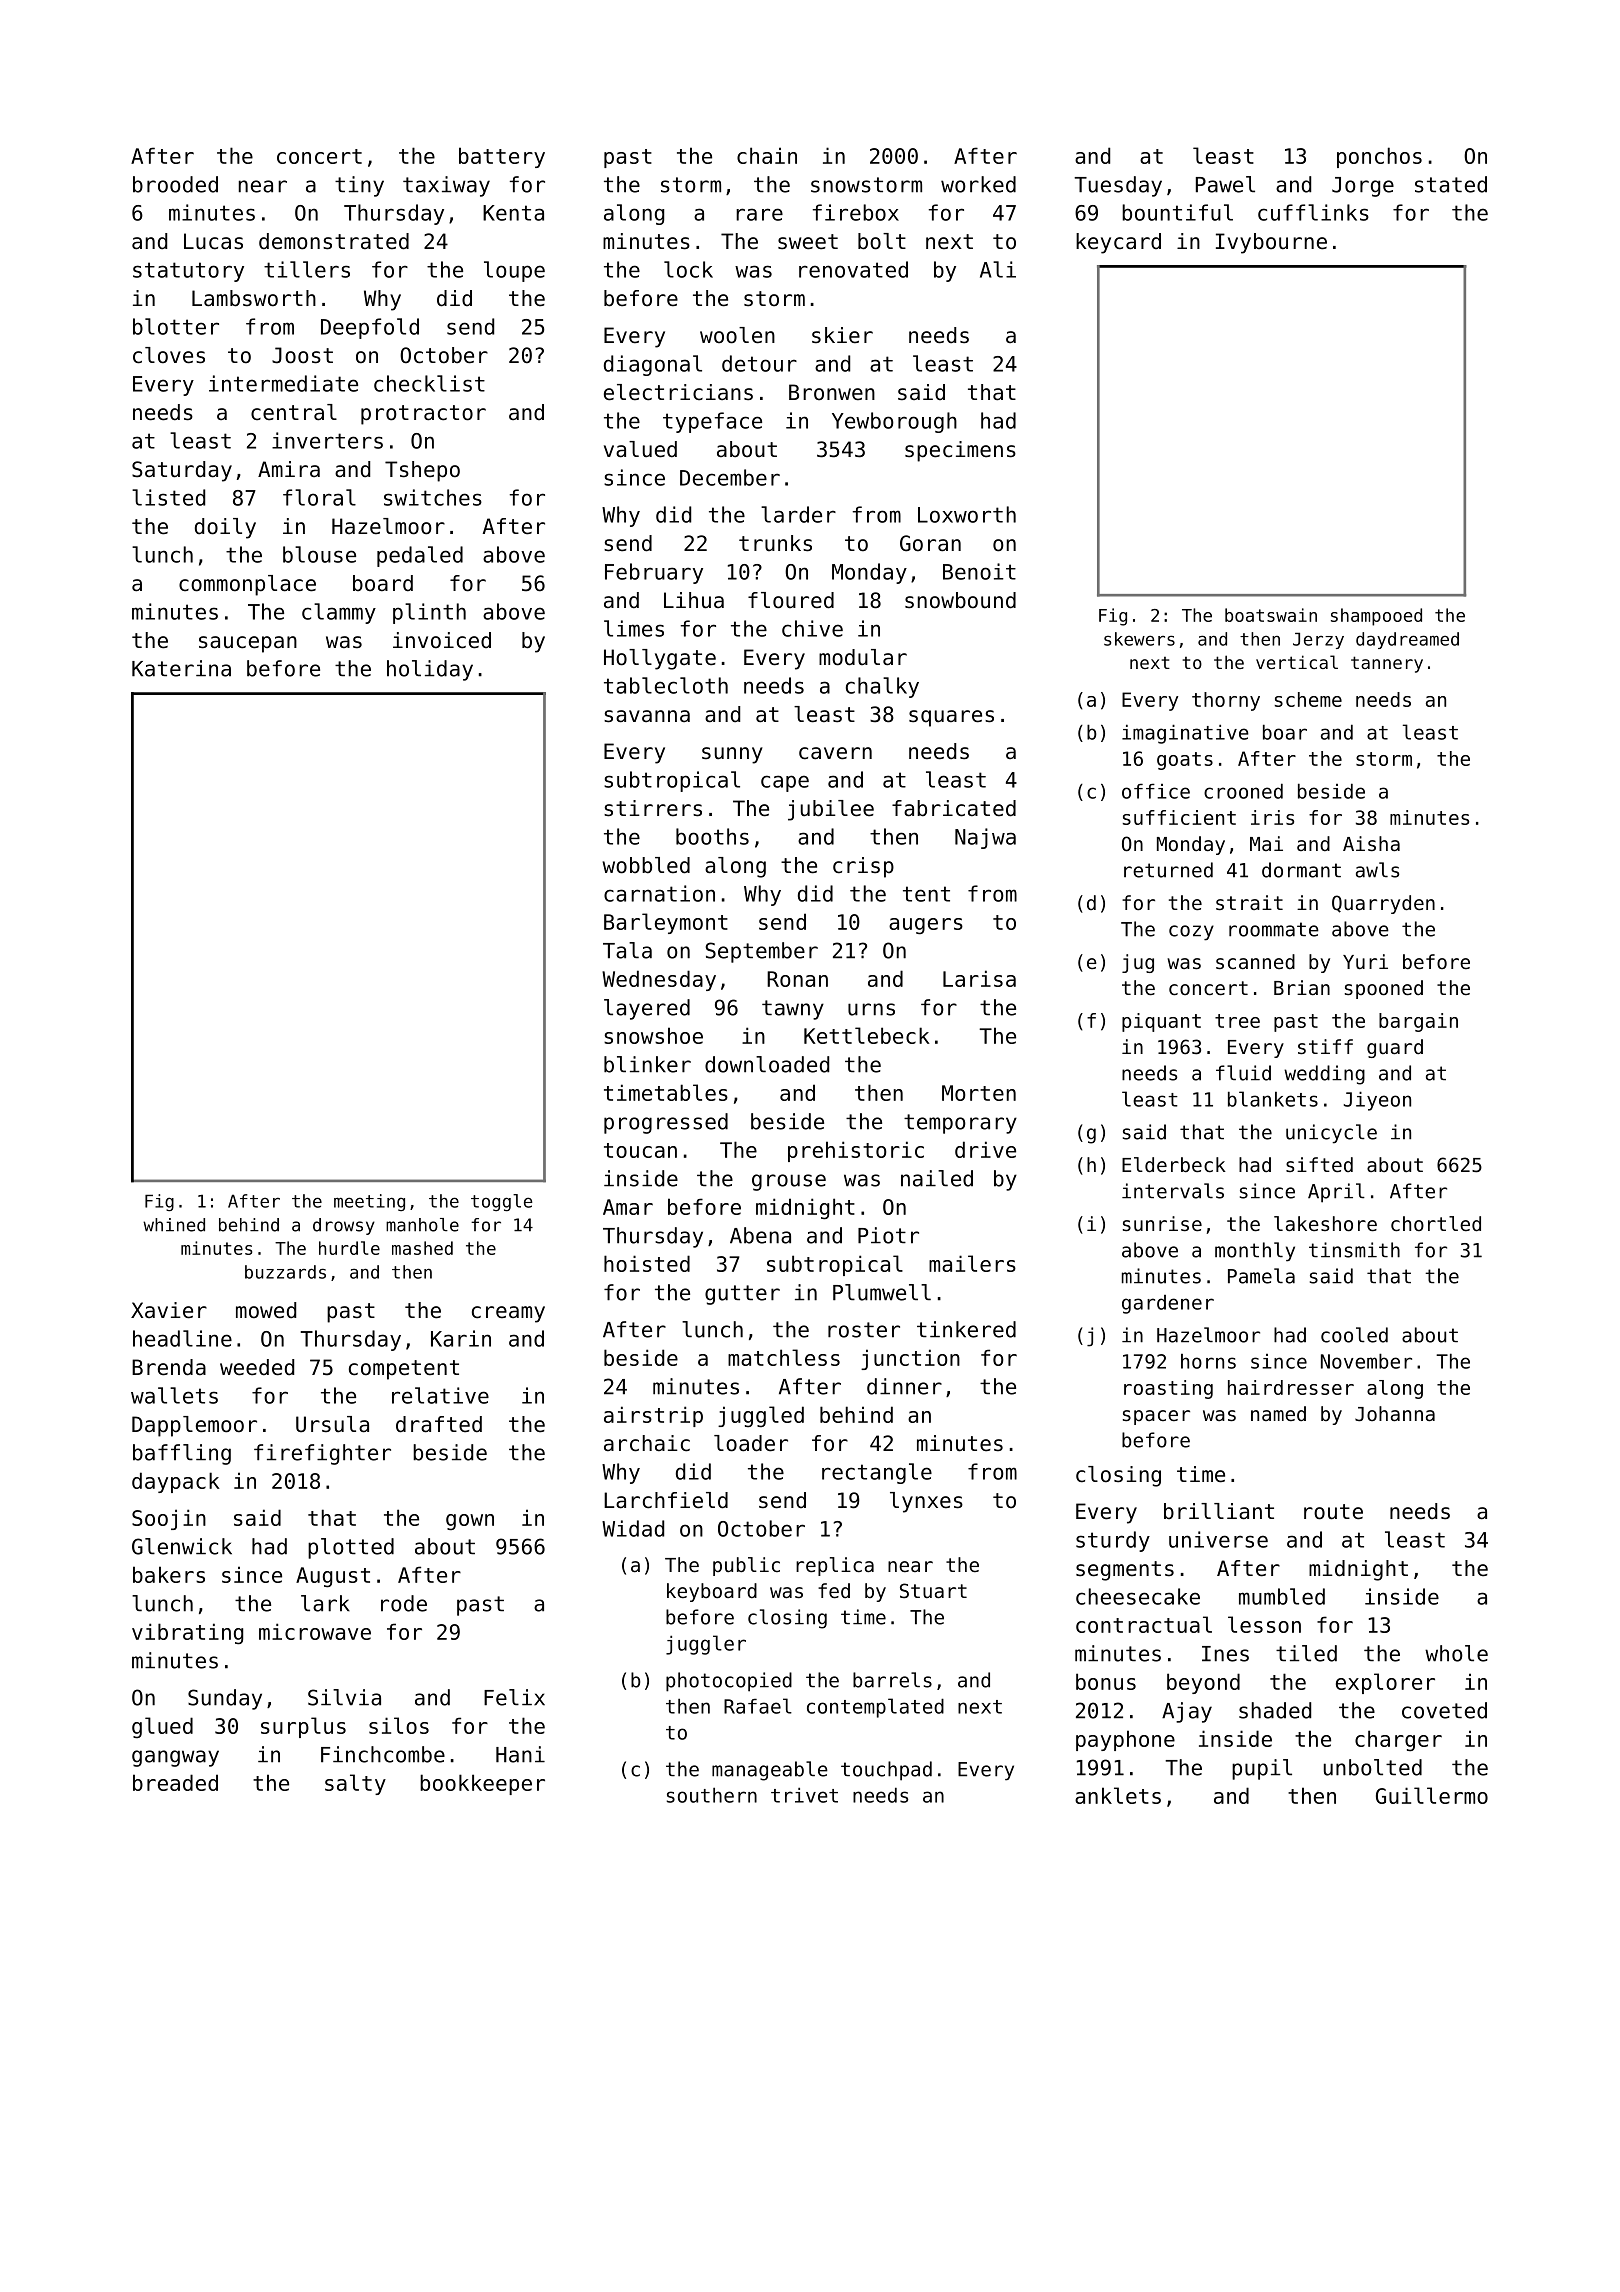  I want to click on specimens, so click(960, 451).
